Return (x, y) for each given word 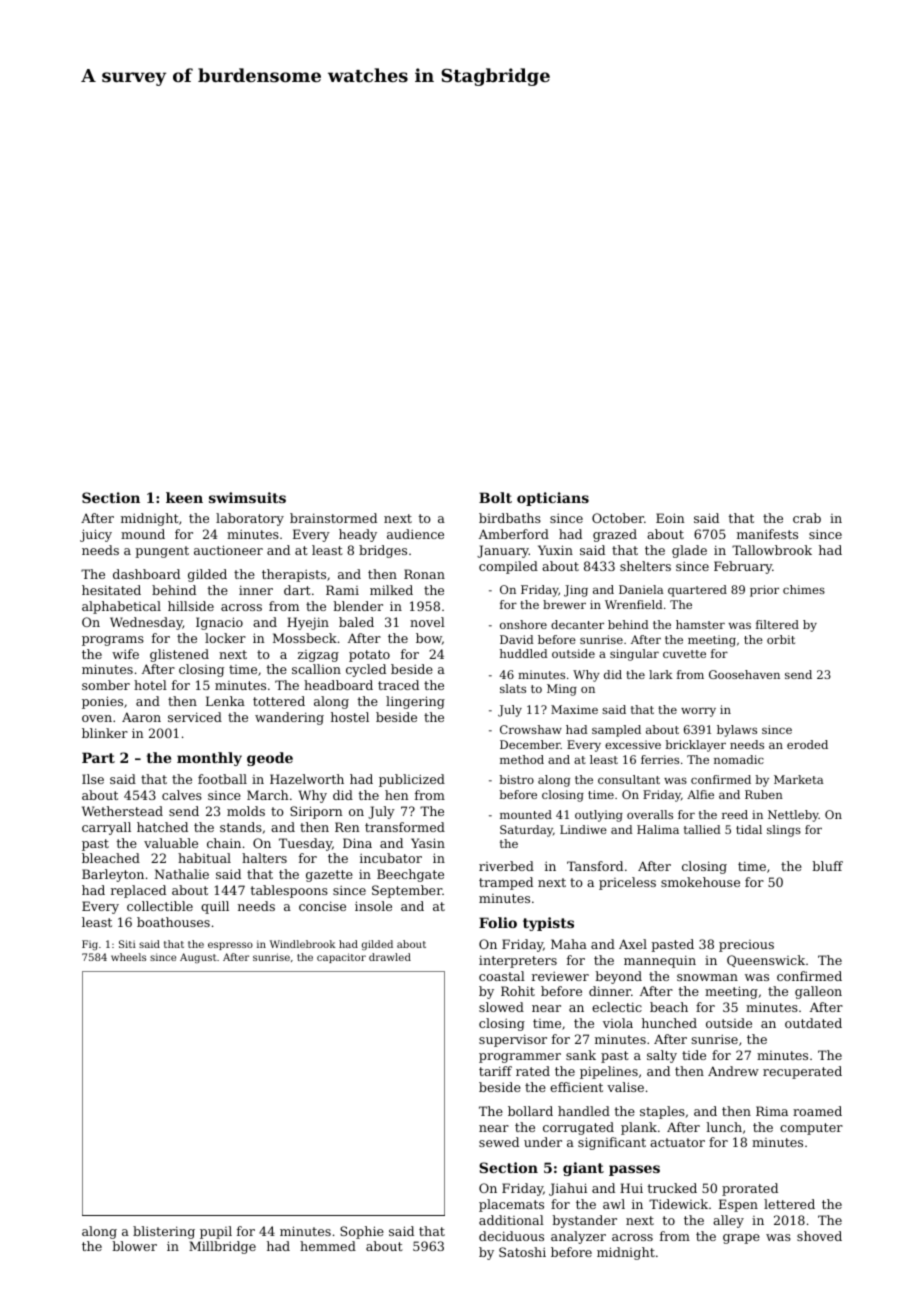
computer (811, 1129)
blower (135, 1246)
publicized (412, 780)
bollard (530, 1111)
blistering (164, 1232)
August (198, 958)
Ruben (764, 794)
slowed (501, 1007)
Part (98, 757)
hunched (669, 1023)
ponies (102, 702)
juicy (96, 535)
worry (698, 712)
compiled (508, 567)
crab (807, 518)
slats (513, 688)
